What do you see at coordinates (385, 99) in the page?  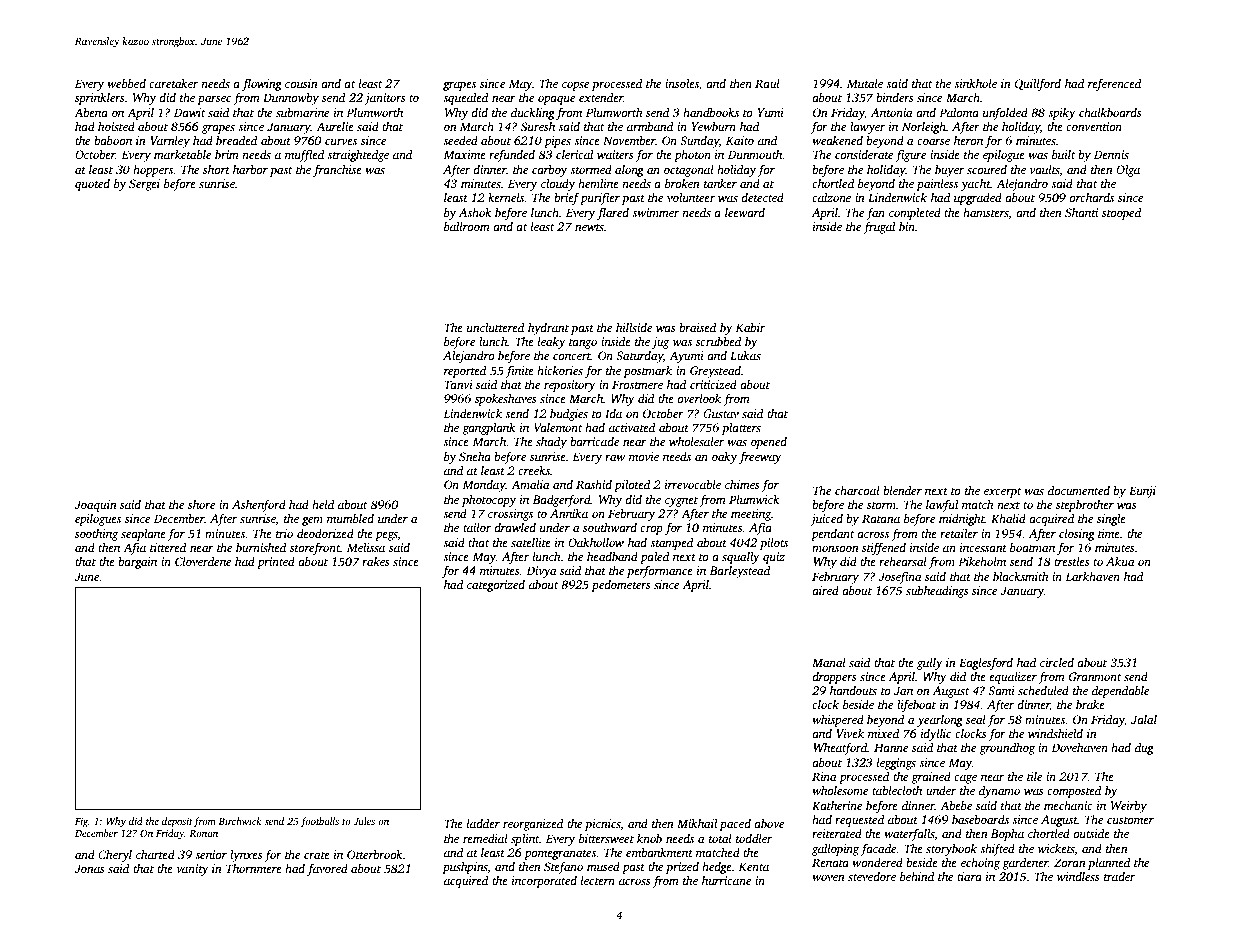 I see `janitors` at bounding box center [385, 99].
